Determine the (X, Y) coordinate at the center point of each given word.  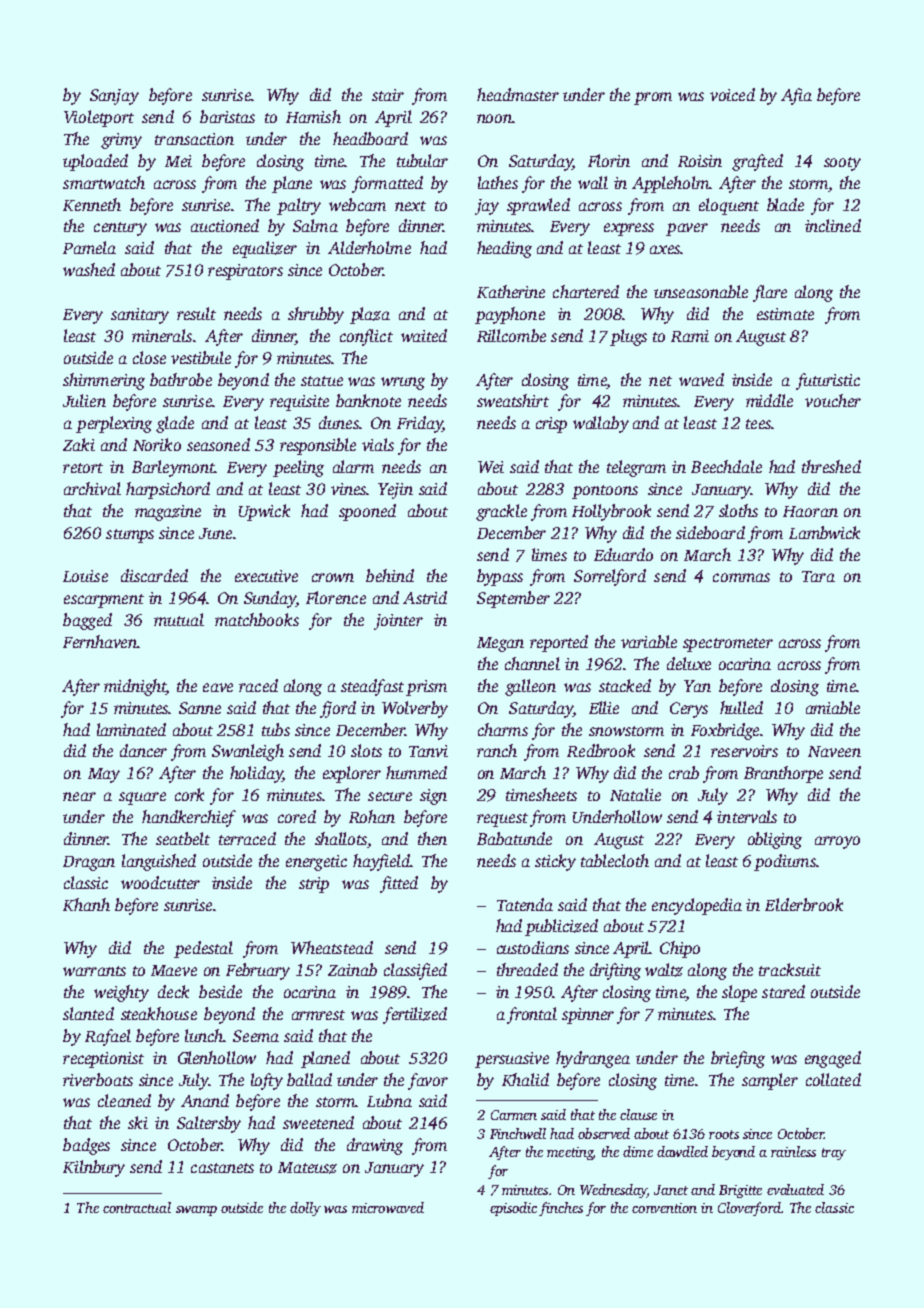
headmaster (518, 94)
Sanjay (114, 97)
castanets (222, 1168)
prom (653, 98)
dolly (305, 1209)
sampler (770, 1081)
